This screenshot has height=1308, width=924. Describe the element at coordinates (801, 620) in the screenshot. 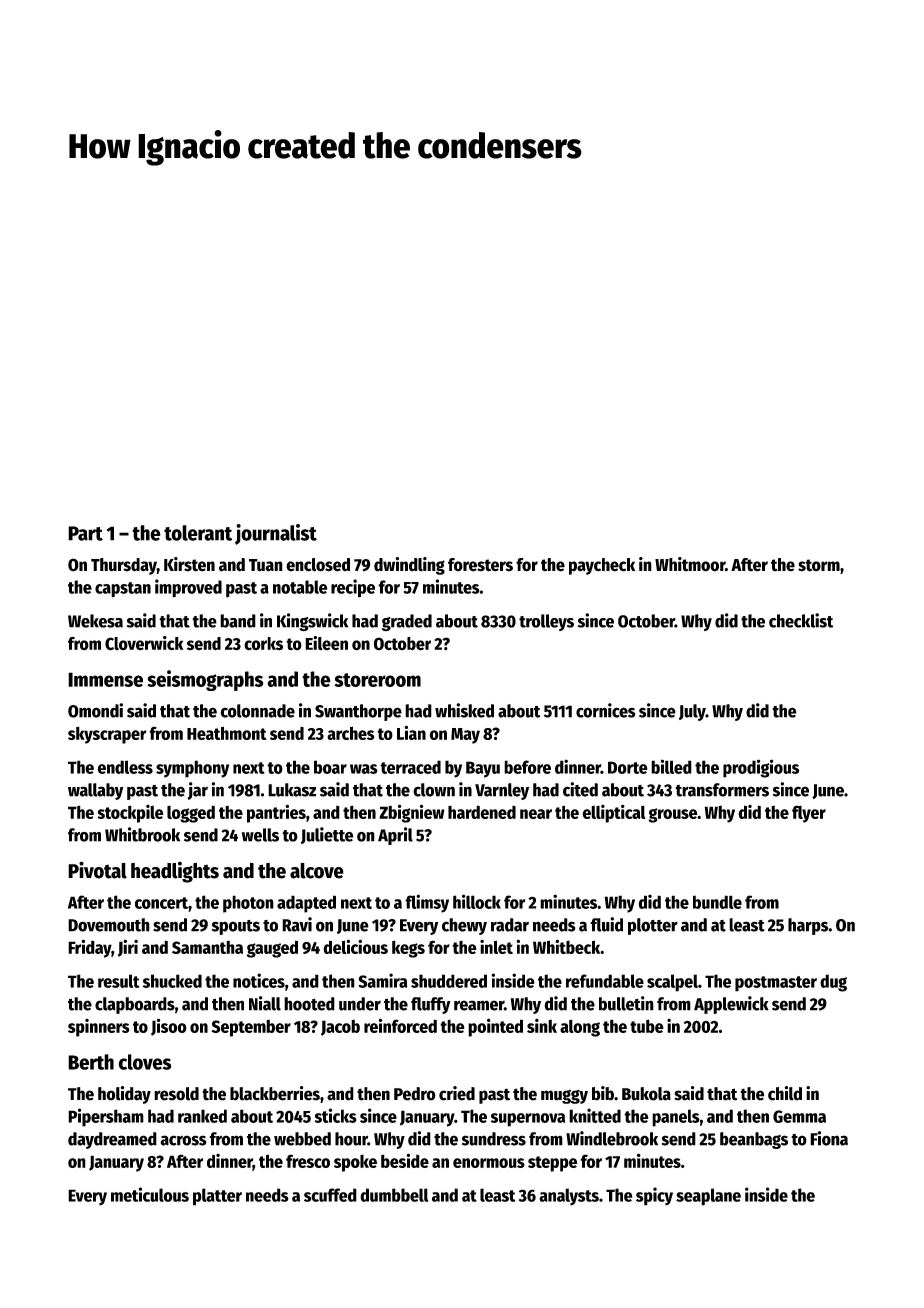

I see `checklist` at that location.
